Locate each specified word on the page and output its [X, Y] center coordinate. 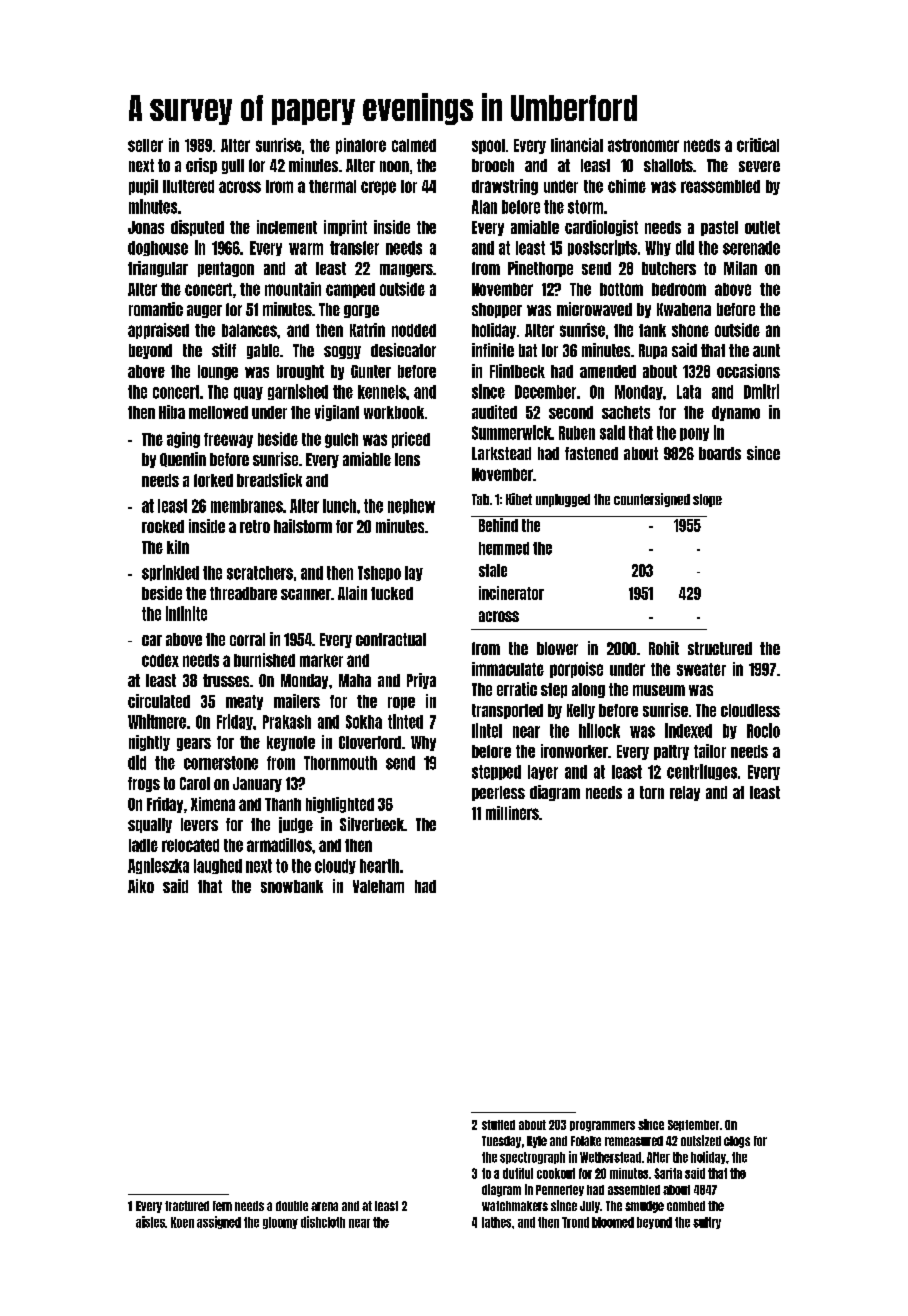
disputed [197, 228]
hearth [379, 866]
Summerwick [511, 432]
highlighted [340, 805]
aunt [766, 350]
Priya [421, 681]
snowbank [292, 886]
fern [222, 1206]
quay [248, 393]
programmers [602, 1126]
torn [652, 792]
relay [685, 793]
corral [247, 639]
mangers [406, 270]
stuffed [498, 1125]
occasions [748, 371]
